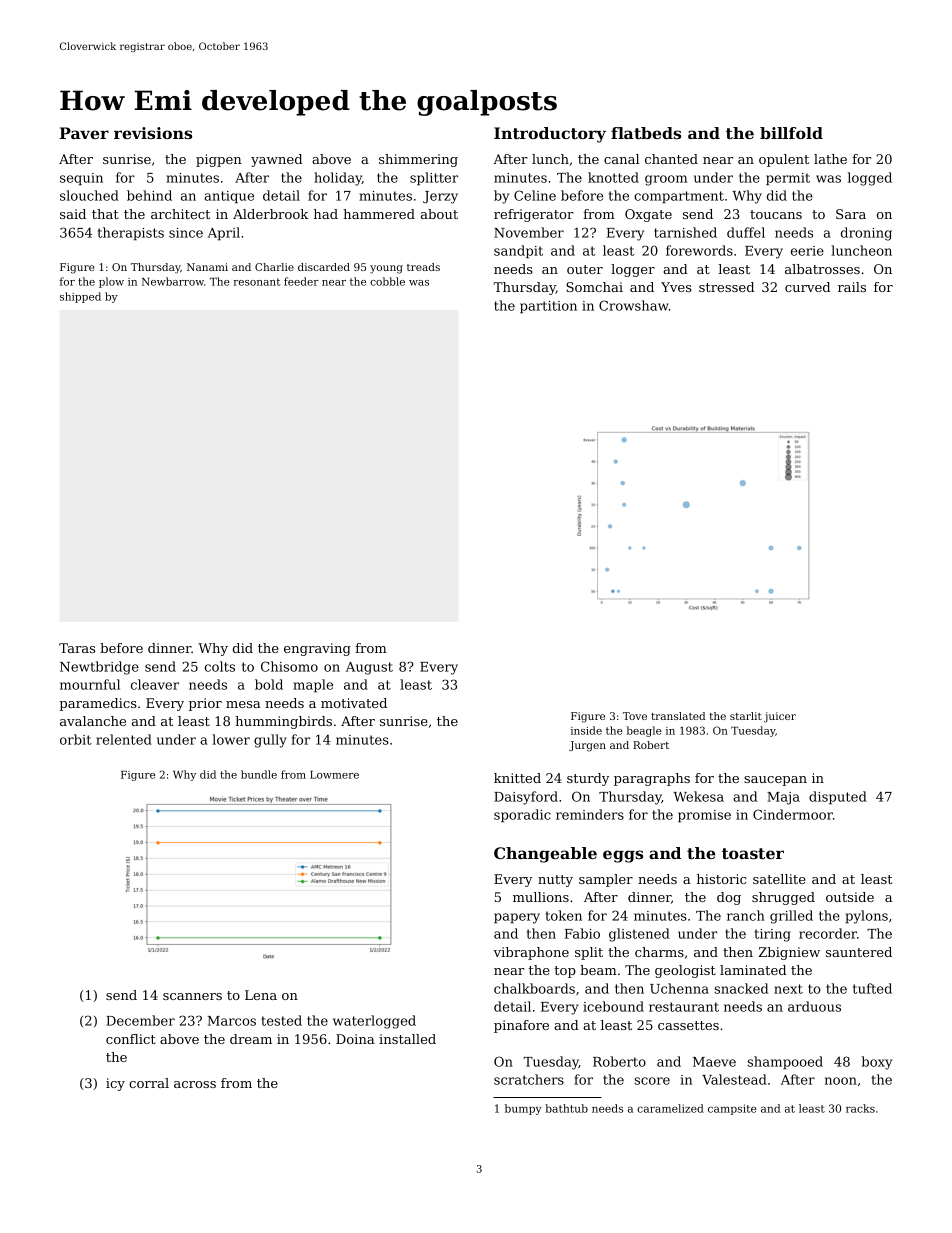  I want to click on cleaver, so click(155, 684).
